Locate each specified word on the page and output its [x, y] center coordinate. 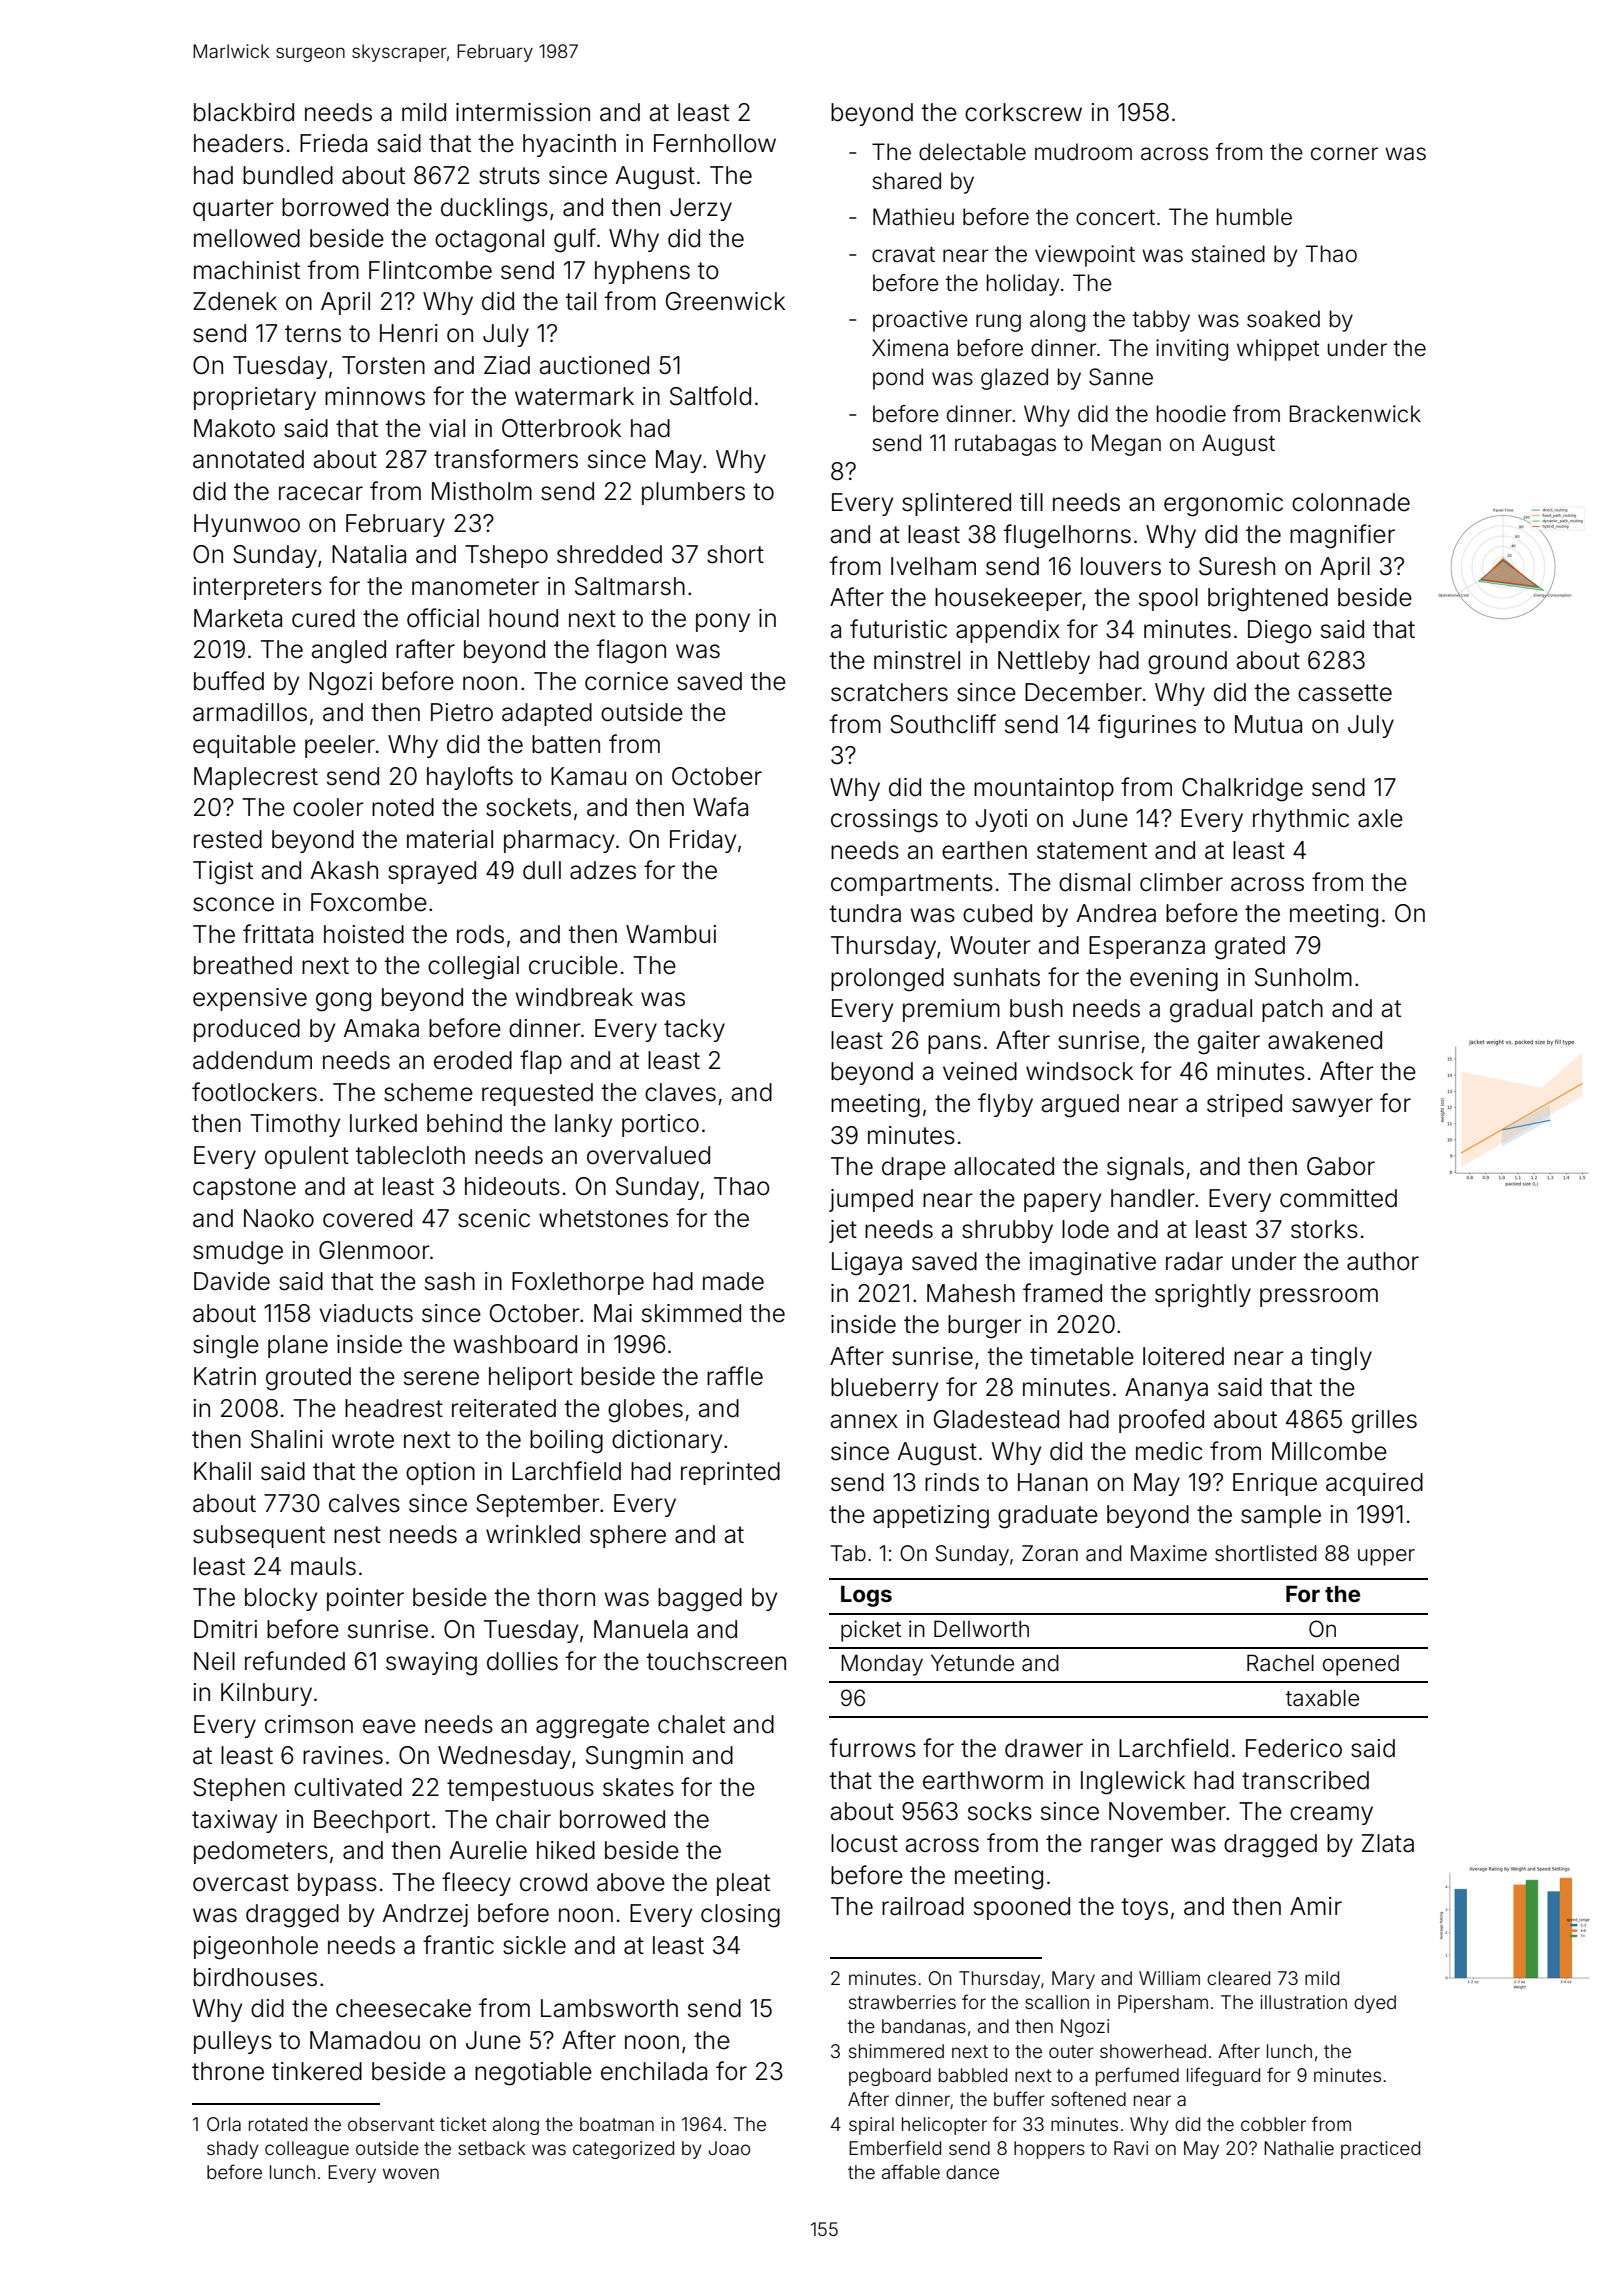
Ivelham [933, 566]
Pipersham [1163, 2004]
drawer [1044, 1748]
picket [871, 1631]
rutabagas [1005, 445]
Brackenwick [1355, 414]
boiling [566, 1442]
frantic [458, 1945]
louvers [1121, 566]
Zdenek [235, 301]
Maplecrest [256, 778]
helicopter [944, 2126]
